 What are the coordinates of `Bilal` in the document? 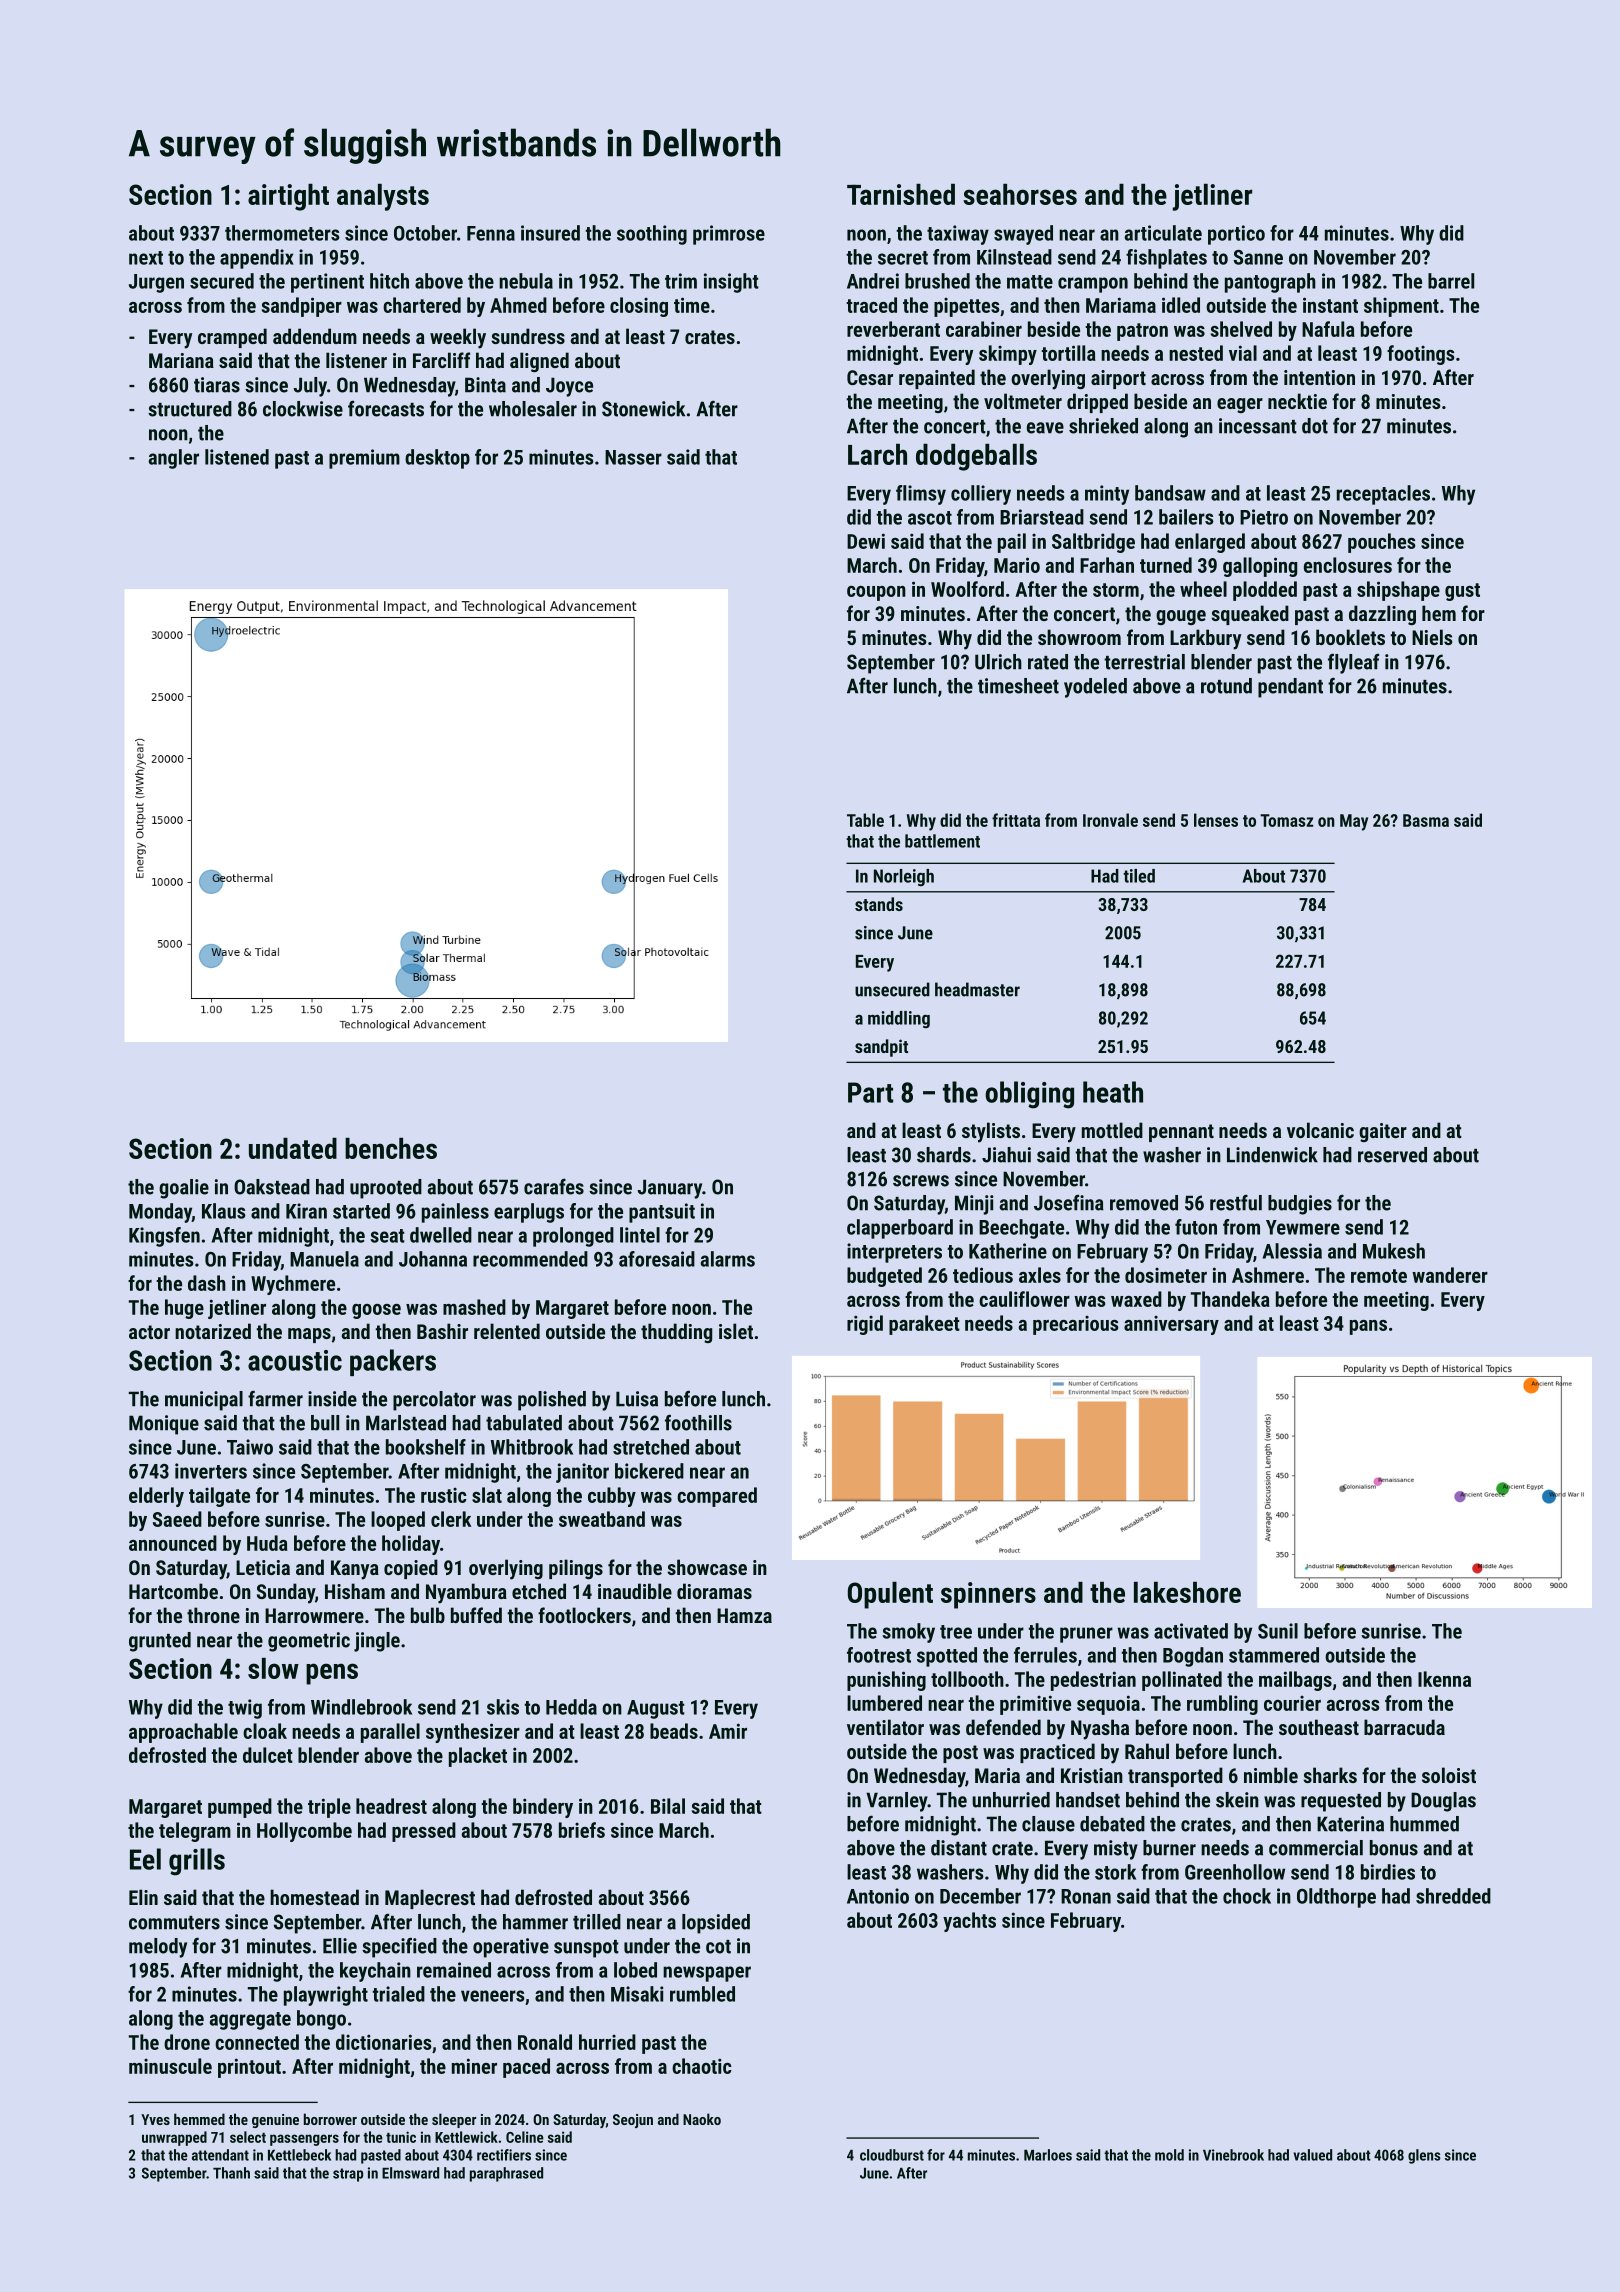 It's located at (668, 1806).
